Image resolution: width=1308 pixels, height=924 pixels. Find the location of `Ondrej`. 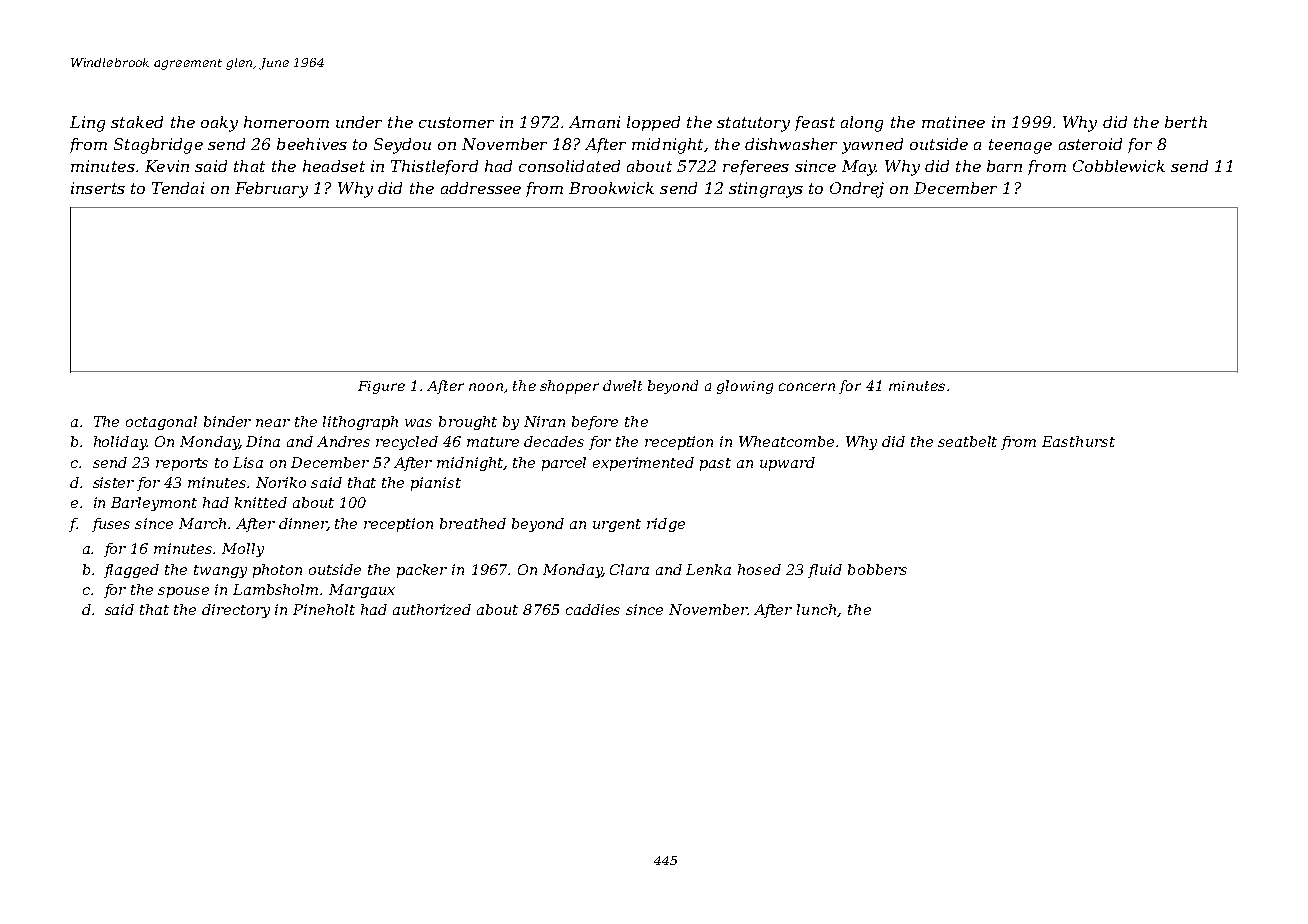

Ondrej is located at coordinates (857, 190).
